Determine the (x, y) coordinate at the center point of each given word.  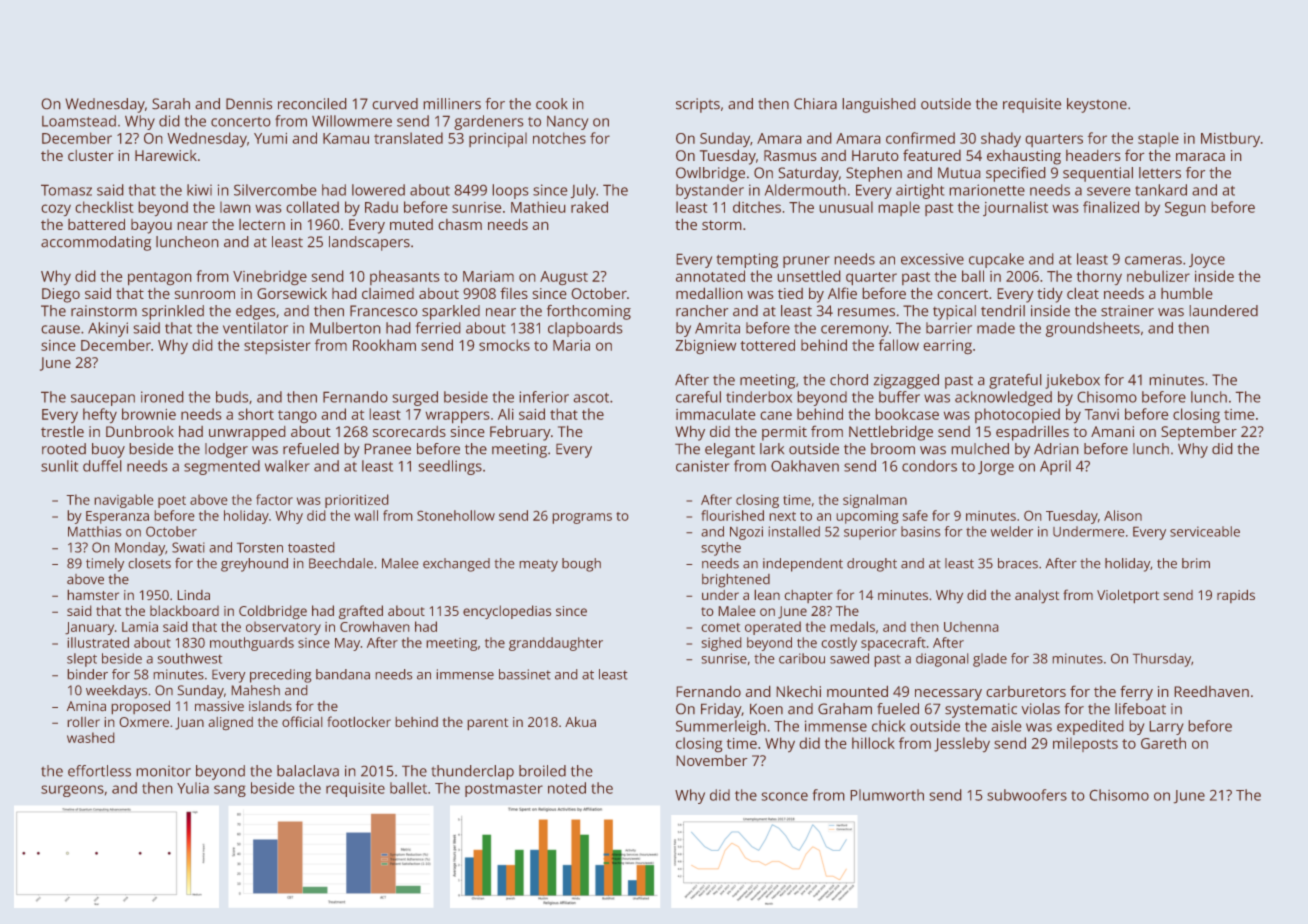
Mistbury (1230, 139)
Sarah (171, 103)
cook (552, 103)
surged (415, 398)
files (514, 293)
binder (88, 674)
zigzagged (906, 381)
